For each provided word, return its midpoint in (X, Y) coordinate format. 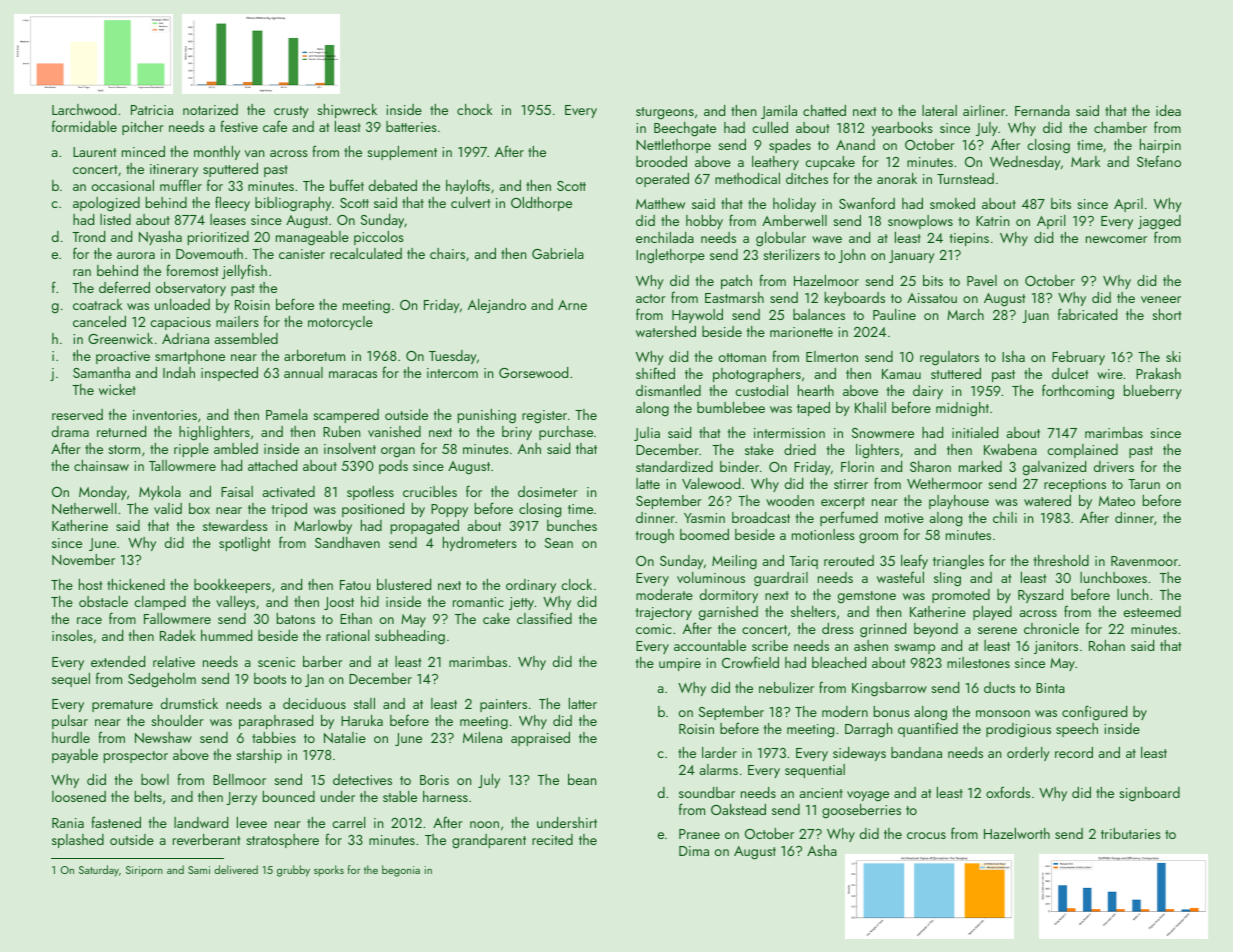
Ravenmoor (1144, 561)
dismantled (668, 390)
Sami (199, 870)
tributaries (1131, 833)
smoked (952, 203)
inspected (229, 374)
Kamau (901, 374)
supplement (402, 153)
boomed (704, 534)
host (90, 584)
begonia (401, 871)
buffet (347, 185)
